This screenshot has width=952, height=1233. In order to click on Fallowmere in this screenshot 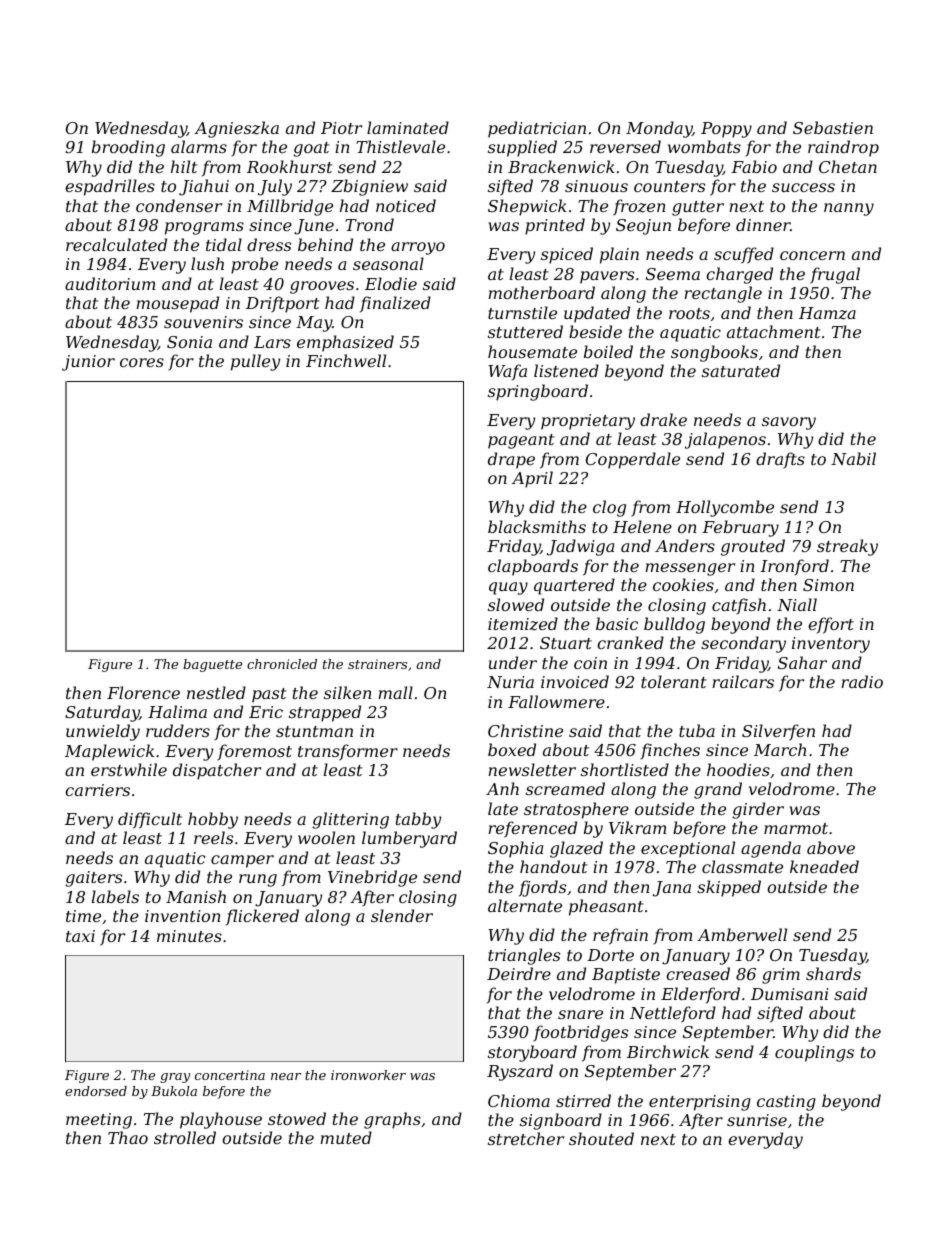, I will do `click(556, 701)`.
